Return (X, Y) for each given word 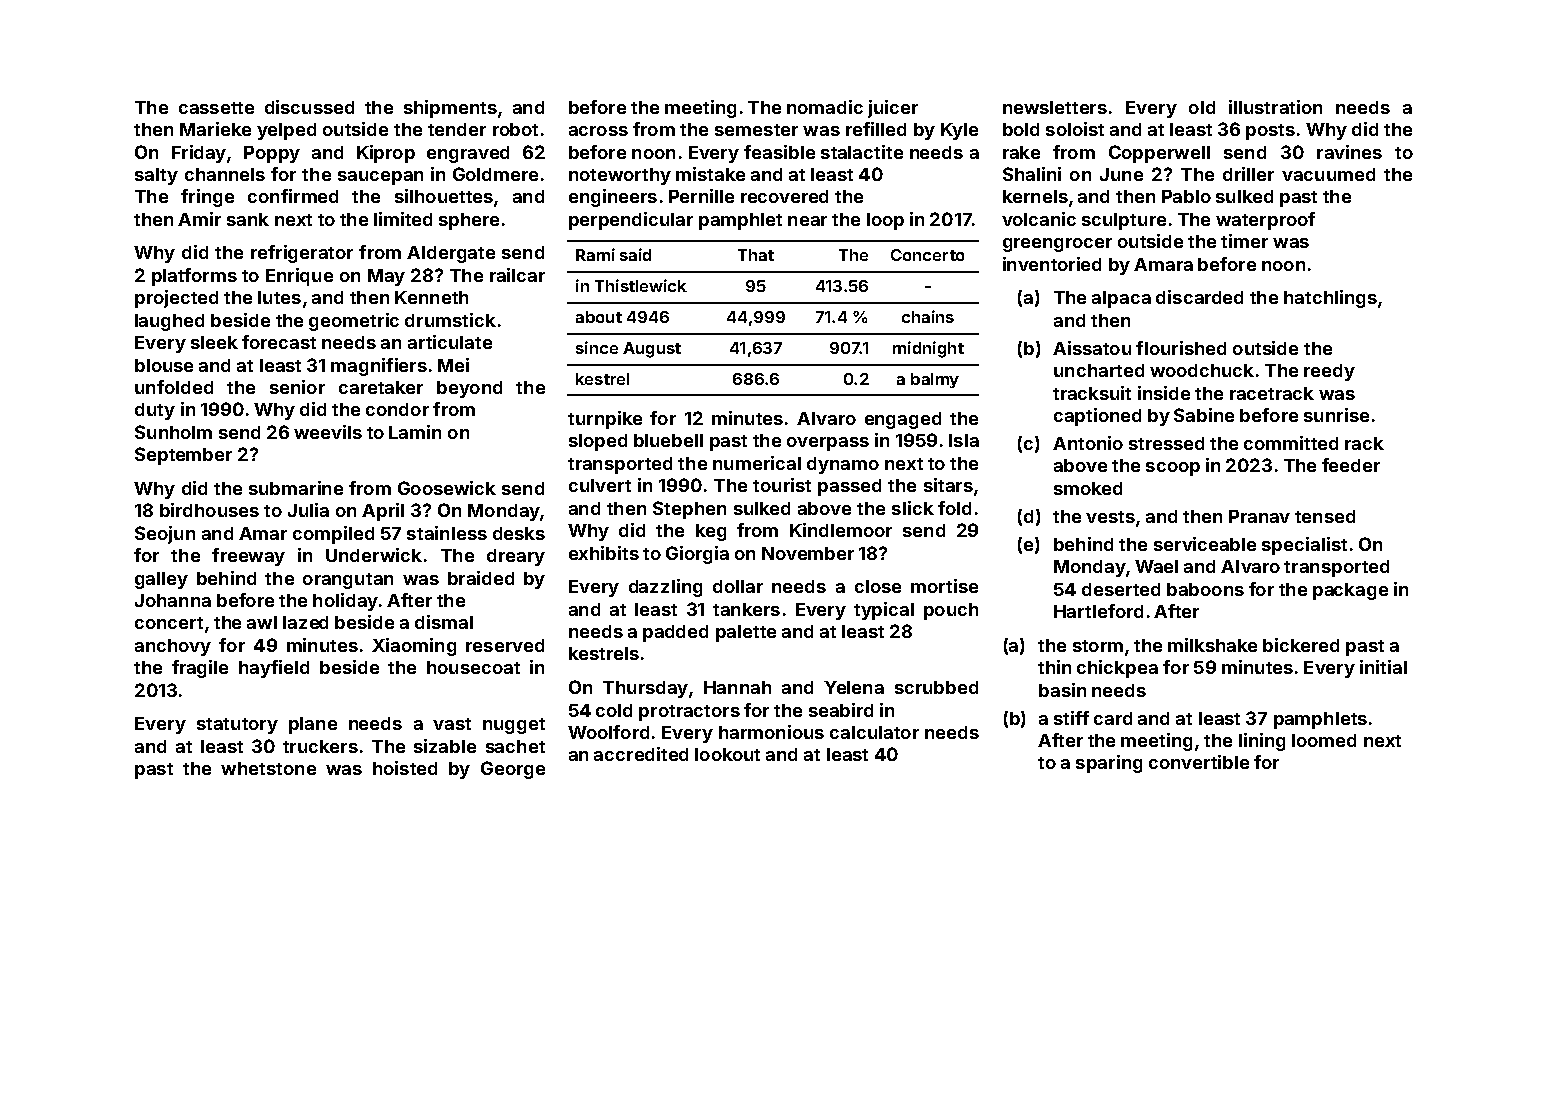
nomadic (825, 107)
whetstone (268, 768)
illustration (1275, 107)
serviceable (1205, 544)
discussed (309, 107)
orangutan (348, 581)
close (878, 586)
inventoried (1052, 264)
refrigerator (302, 254)
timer (1244, 241)
